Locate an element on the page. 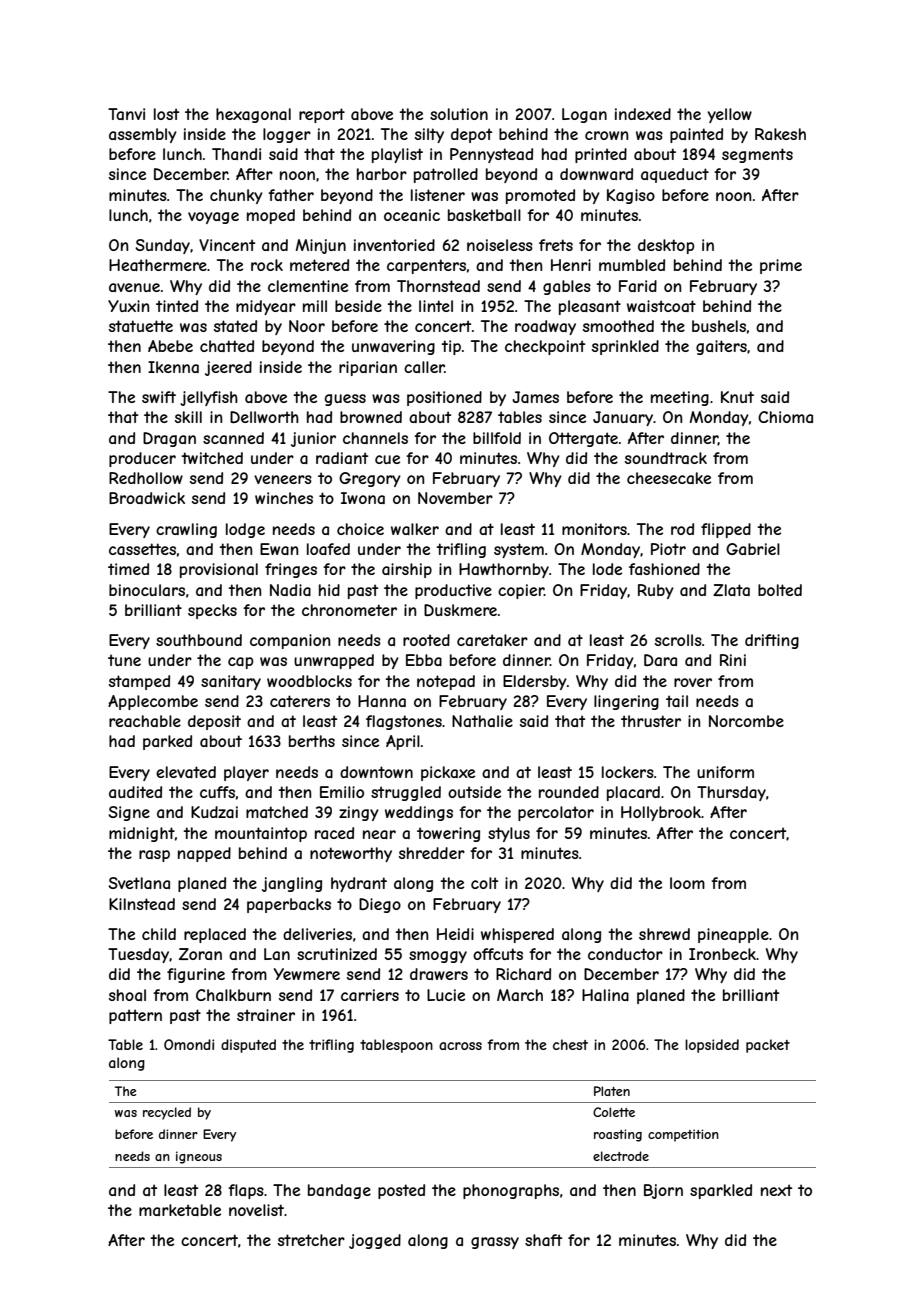 This document has height=1314, width=924. yellow is located at coordinates (729, 115).
